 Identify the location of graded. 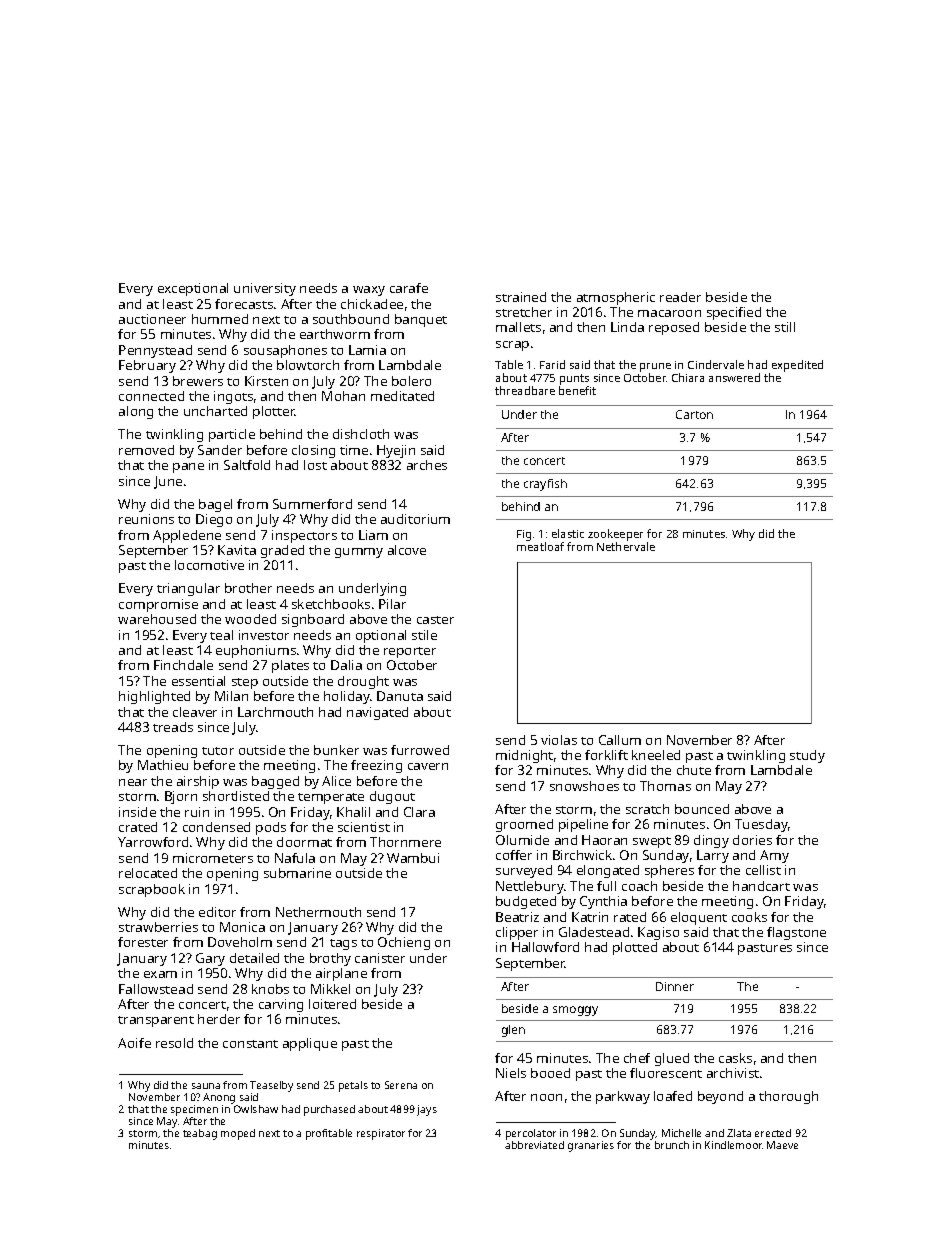
(282, 551).
